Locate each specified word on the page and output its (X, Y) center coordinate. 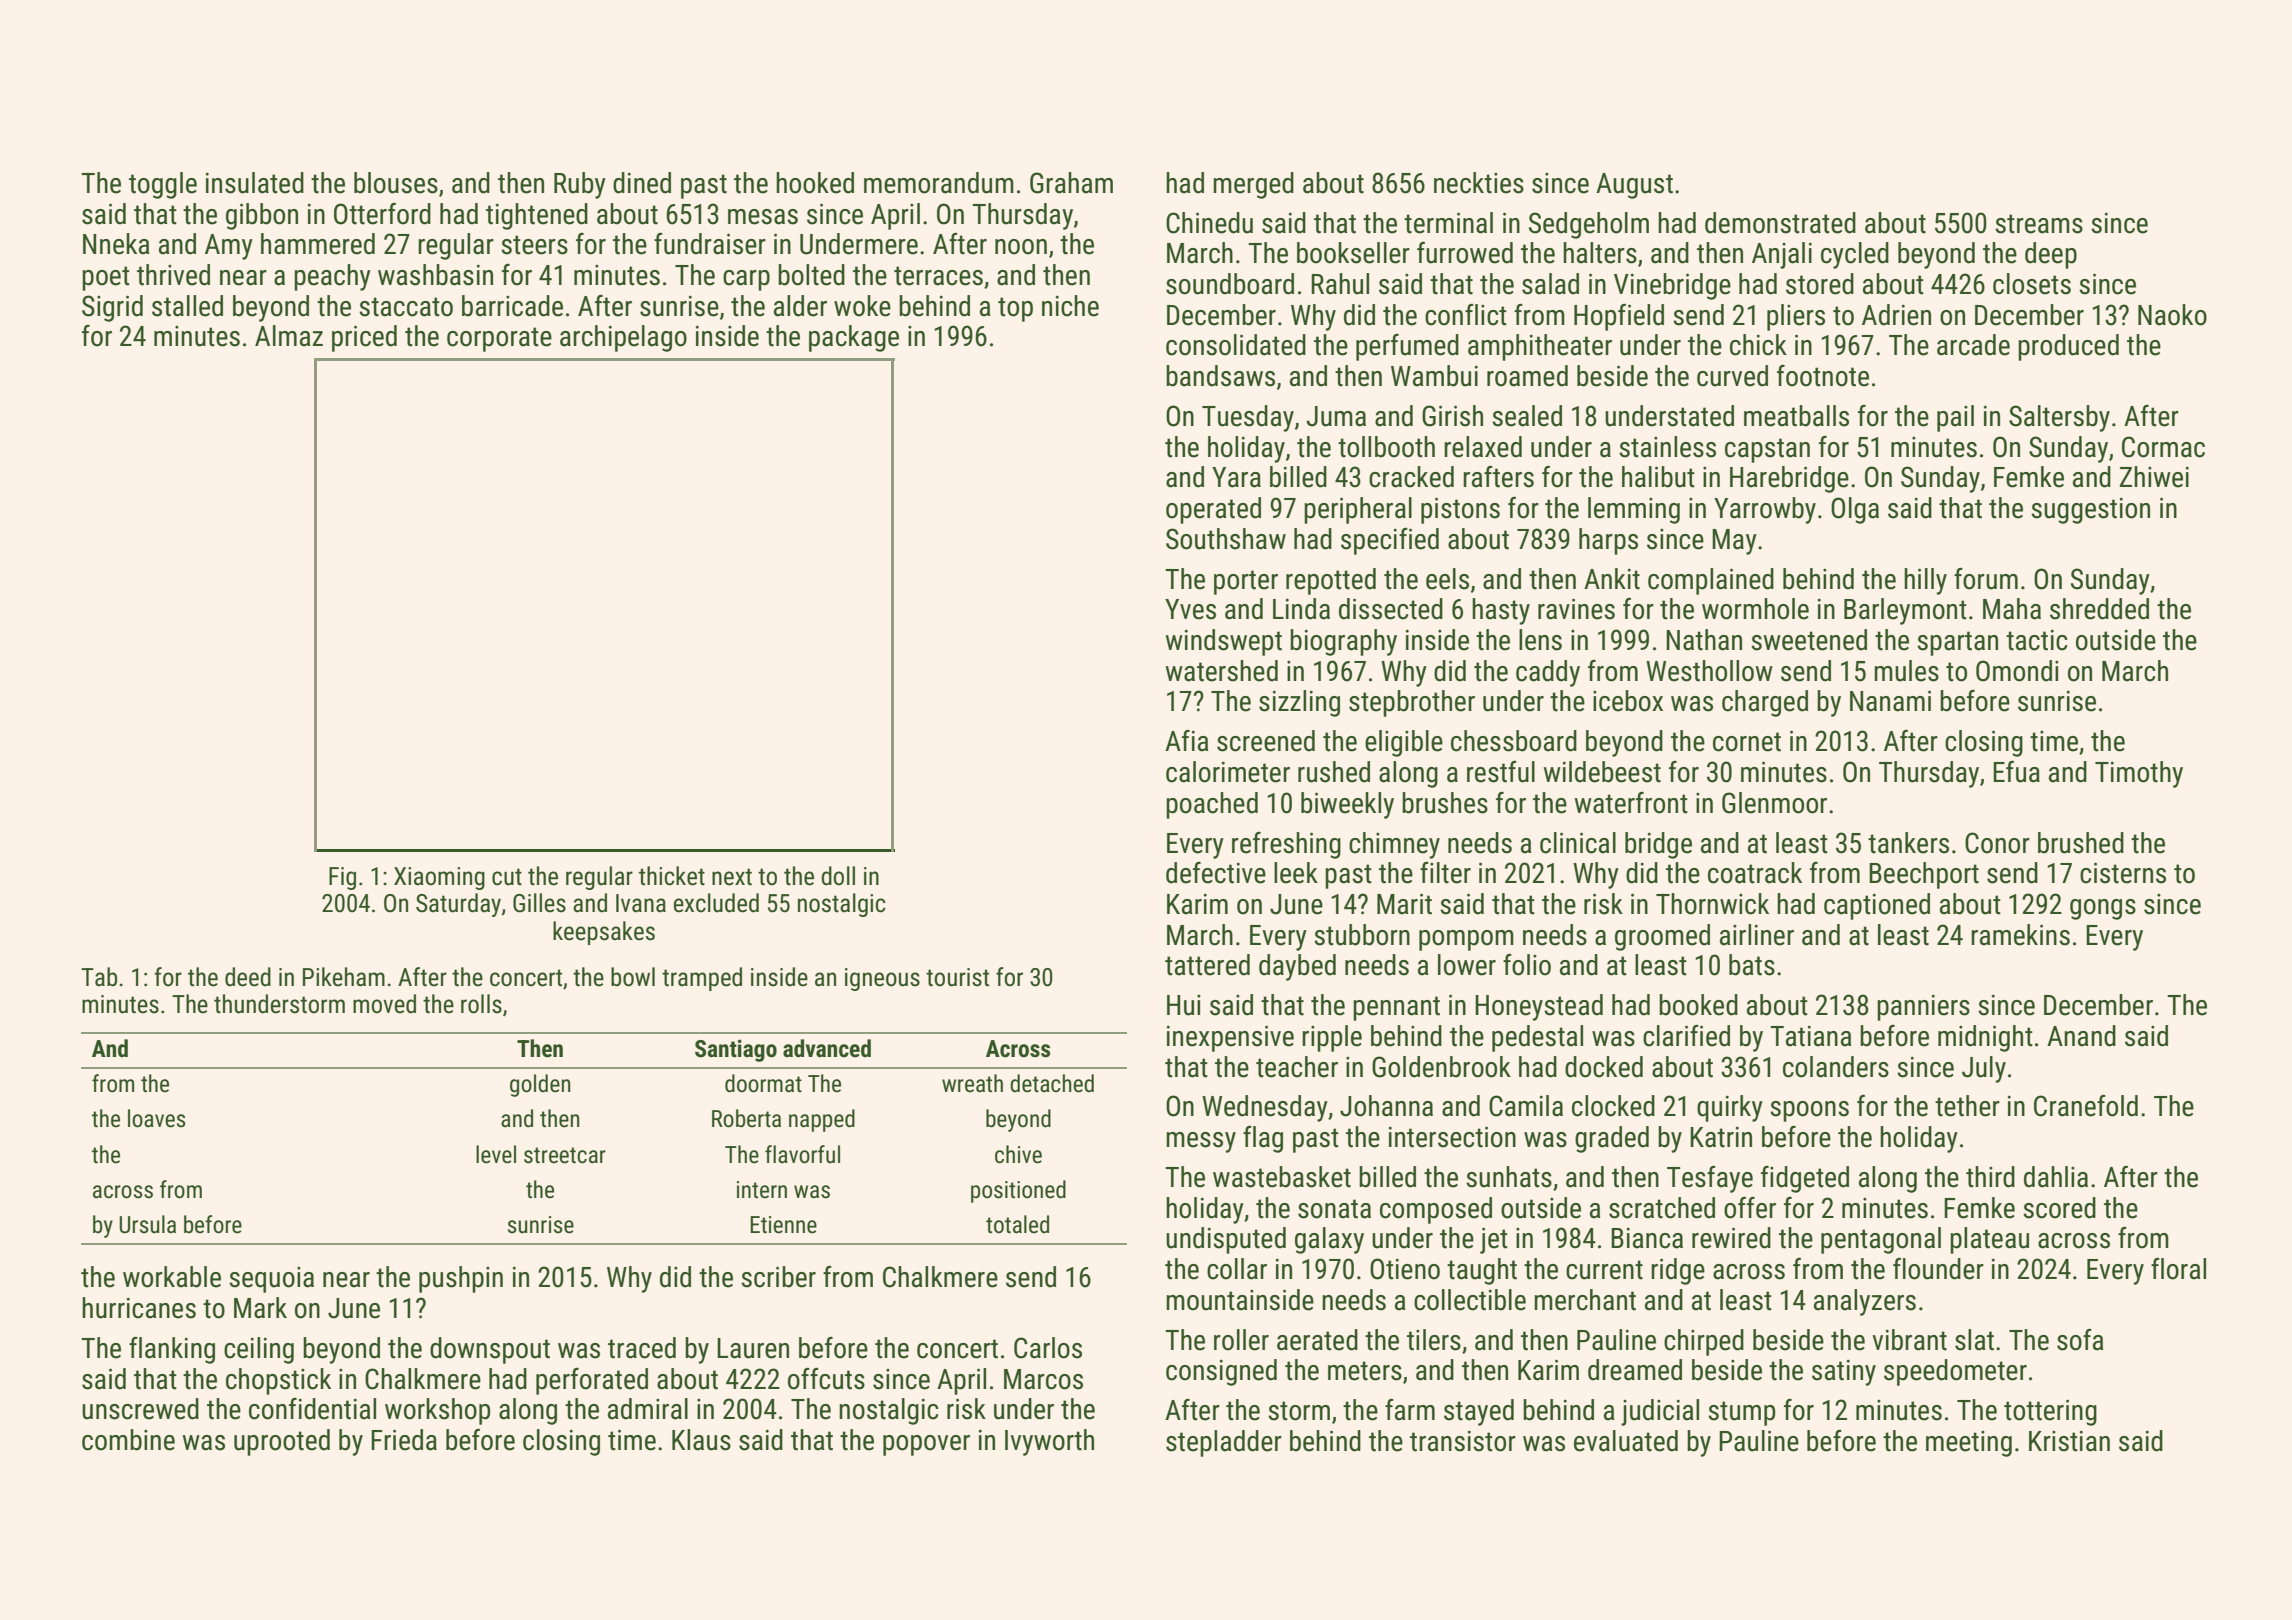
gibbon (262, 216)
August (1634, 186)
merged (1253, 185)
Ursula (147, 1224)
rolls (481, 1004)
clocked (1613, 1106)
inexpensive (1230, 1038)
